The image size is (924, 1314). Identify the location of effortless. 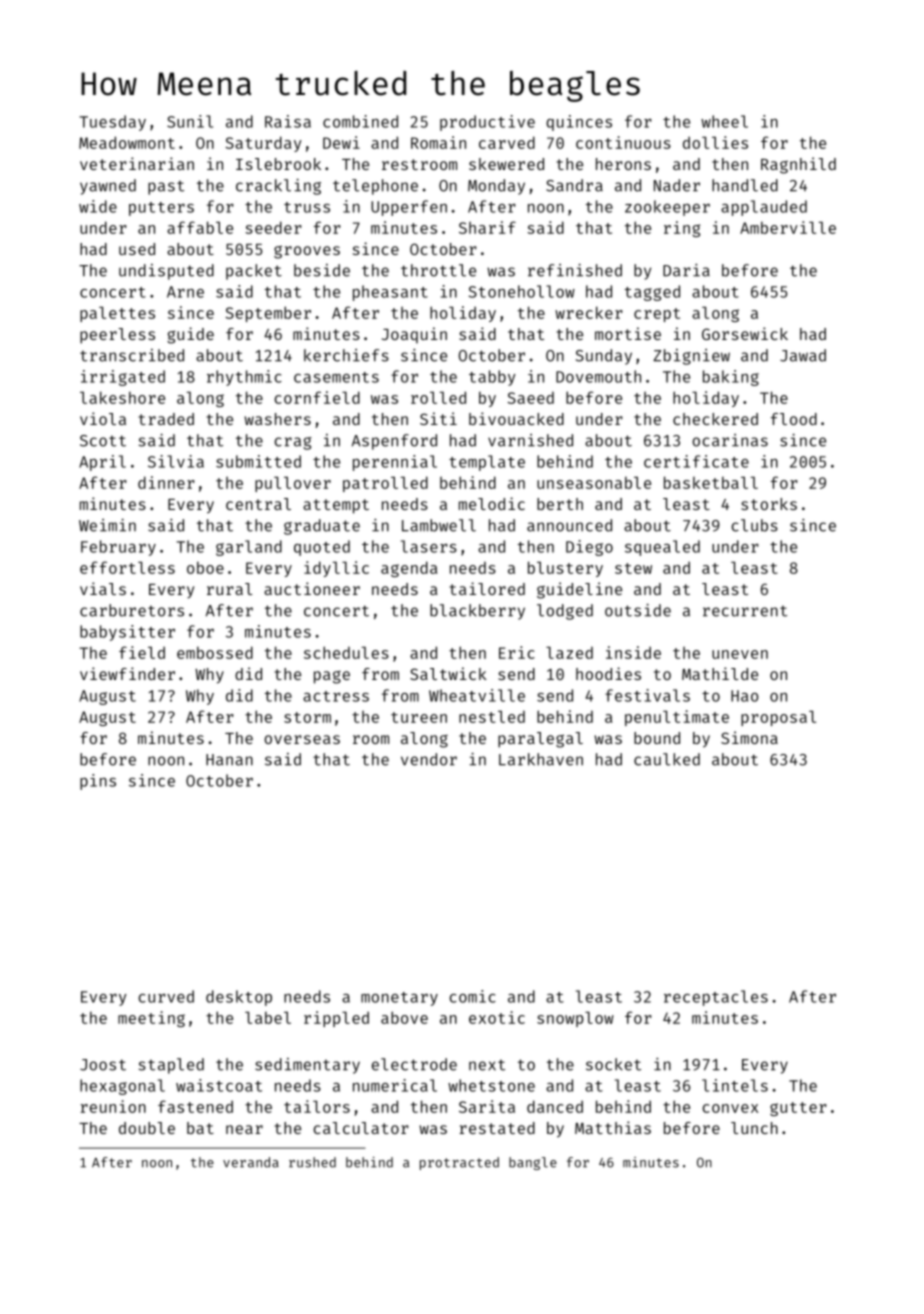
(127, 567).
